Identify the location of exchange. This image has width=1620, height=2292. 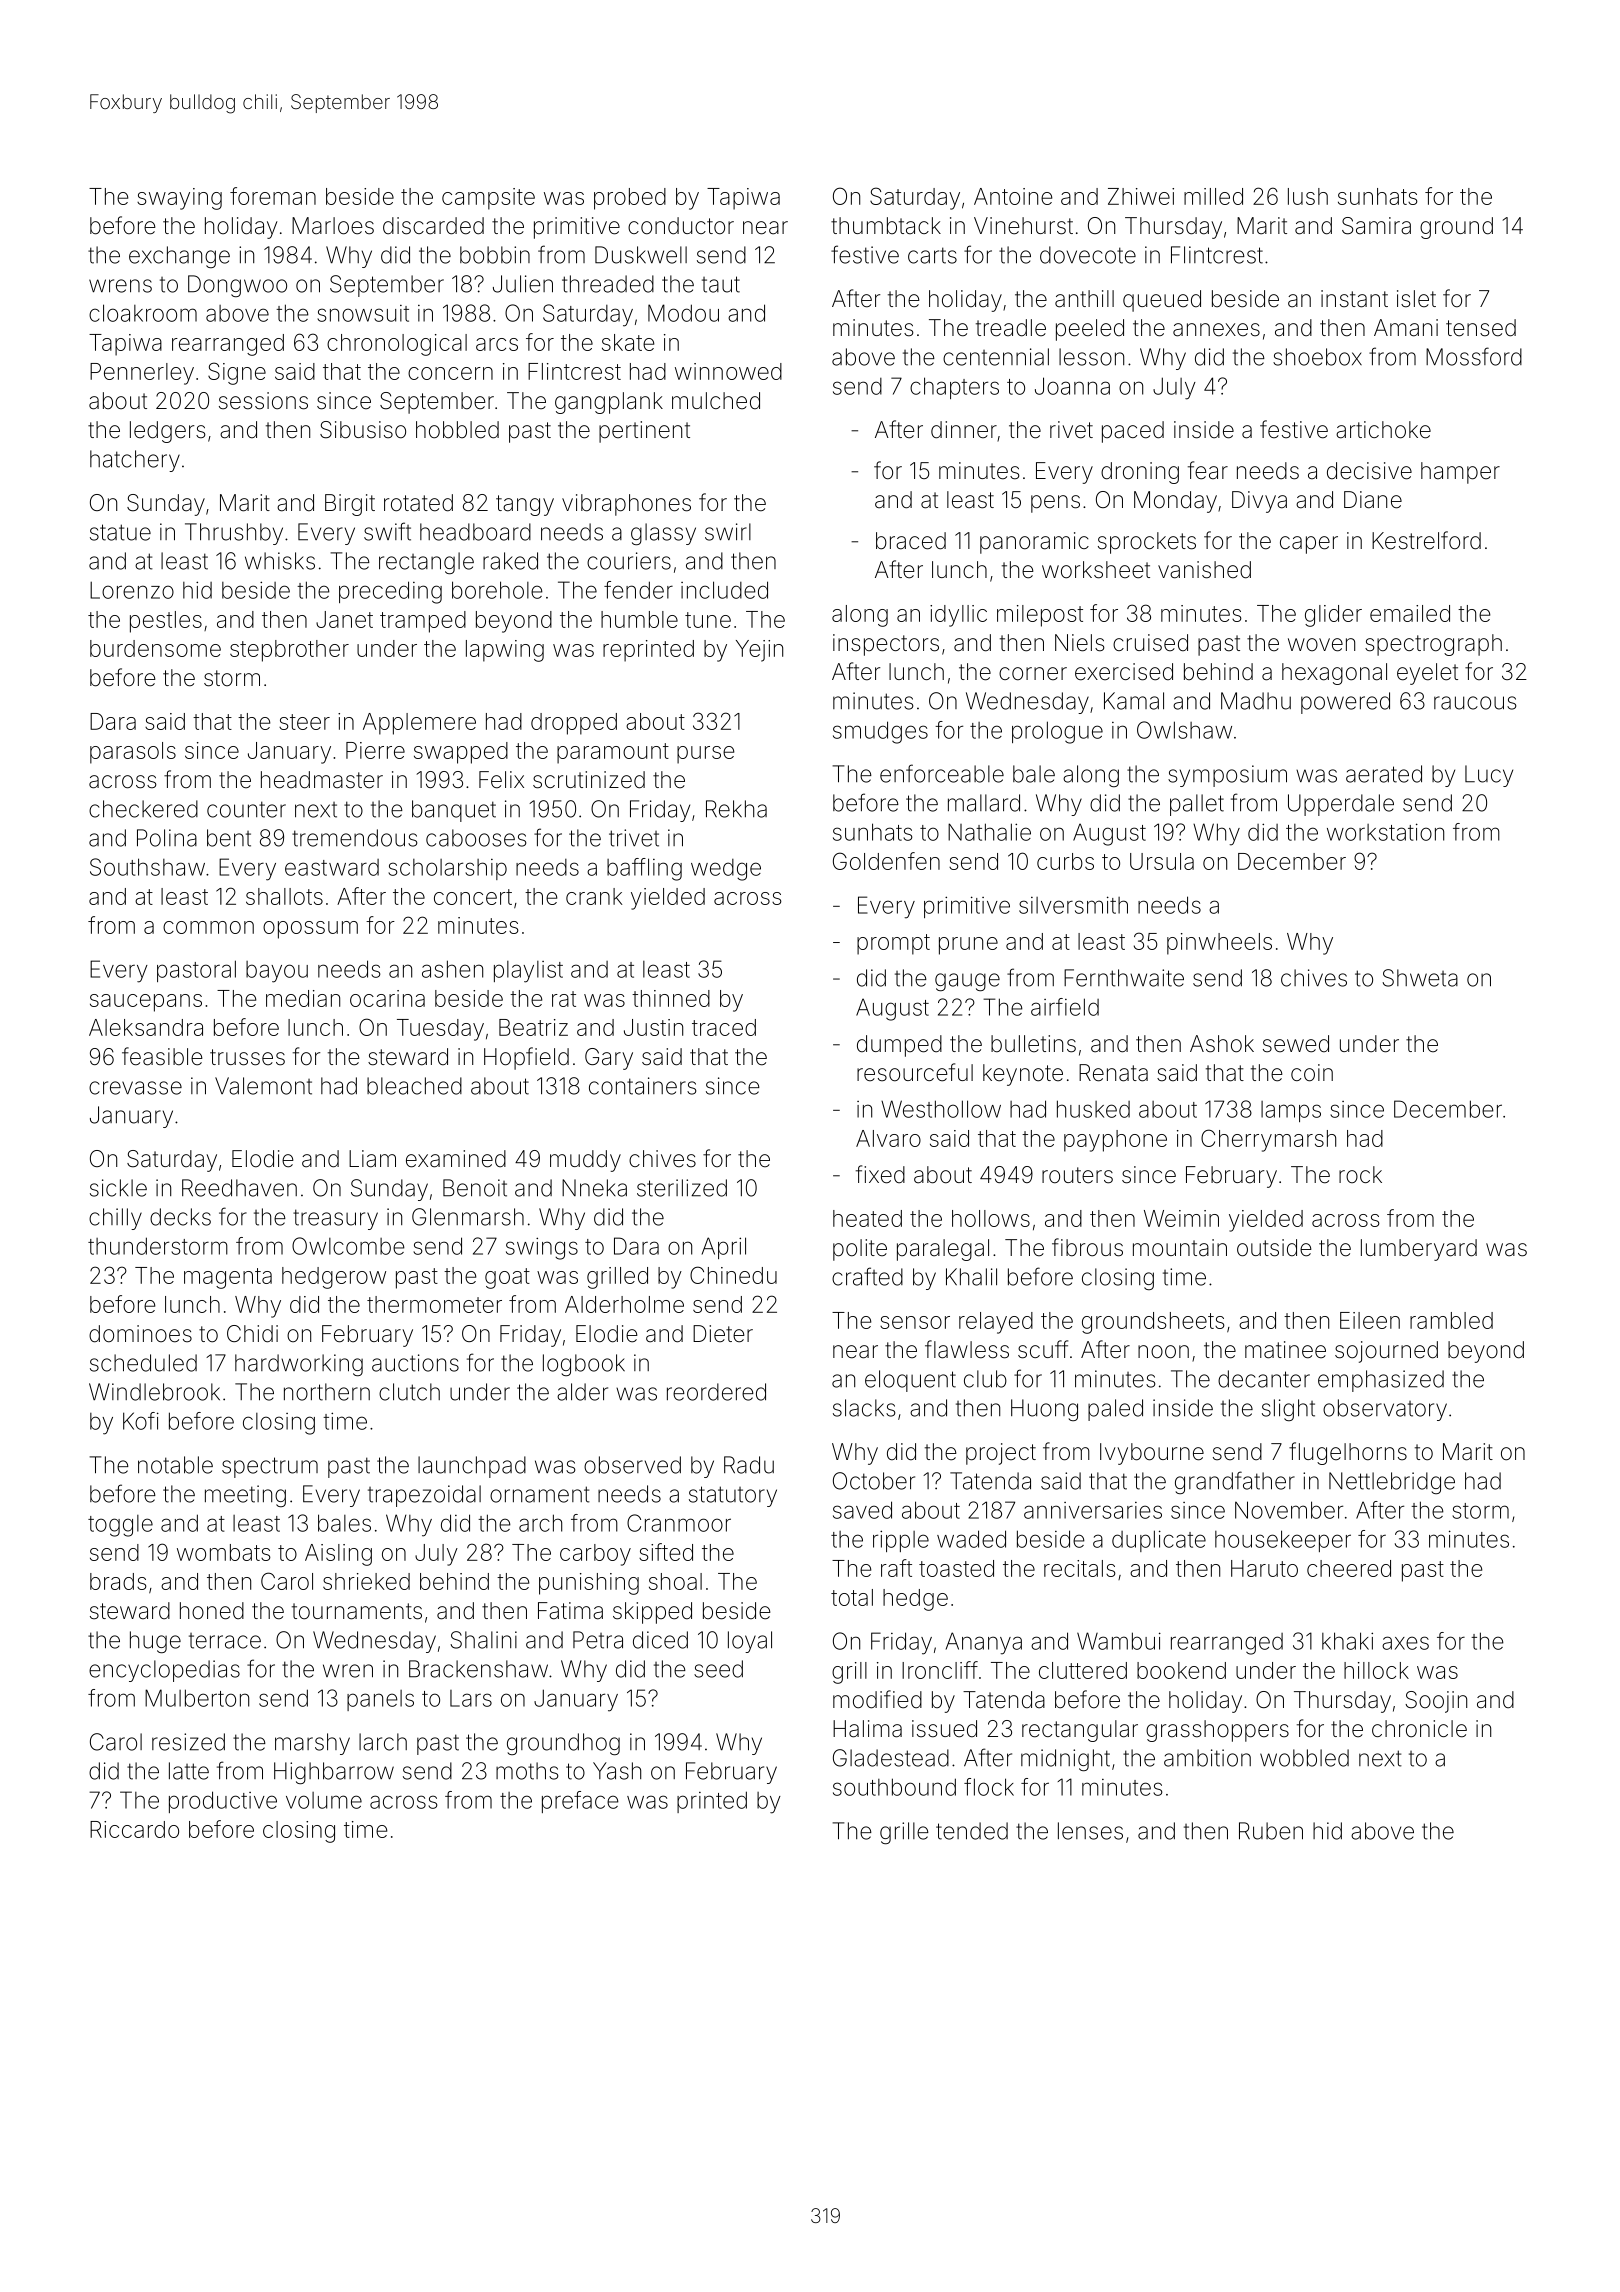
(179, 257).
